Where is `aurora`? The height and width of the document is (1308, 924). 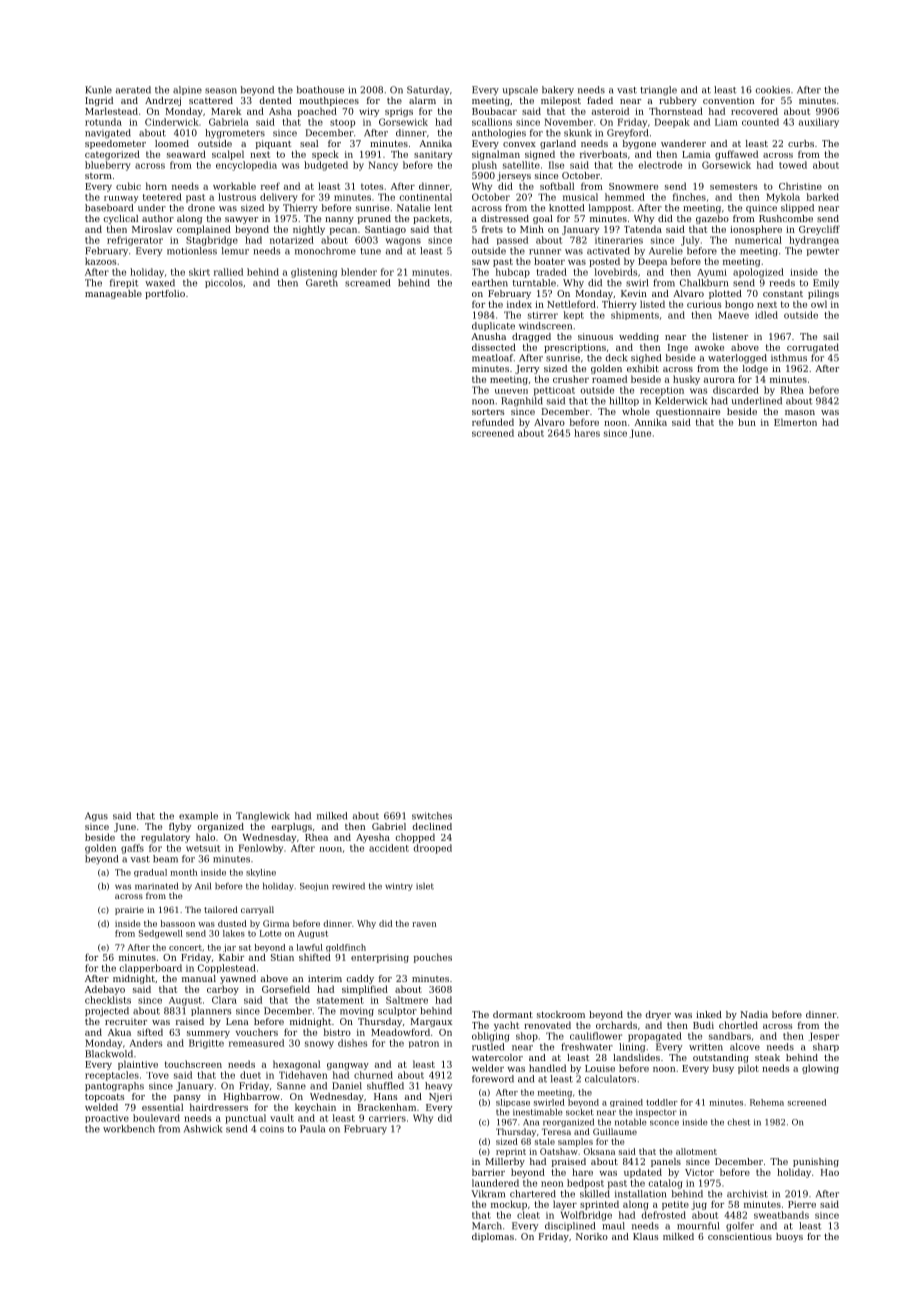 aurora is located at coordinates (719, 380).
